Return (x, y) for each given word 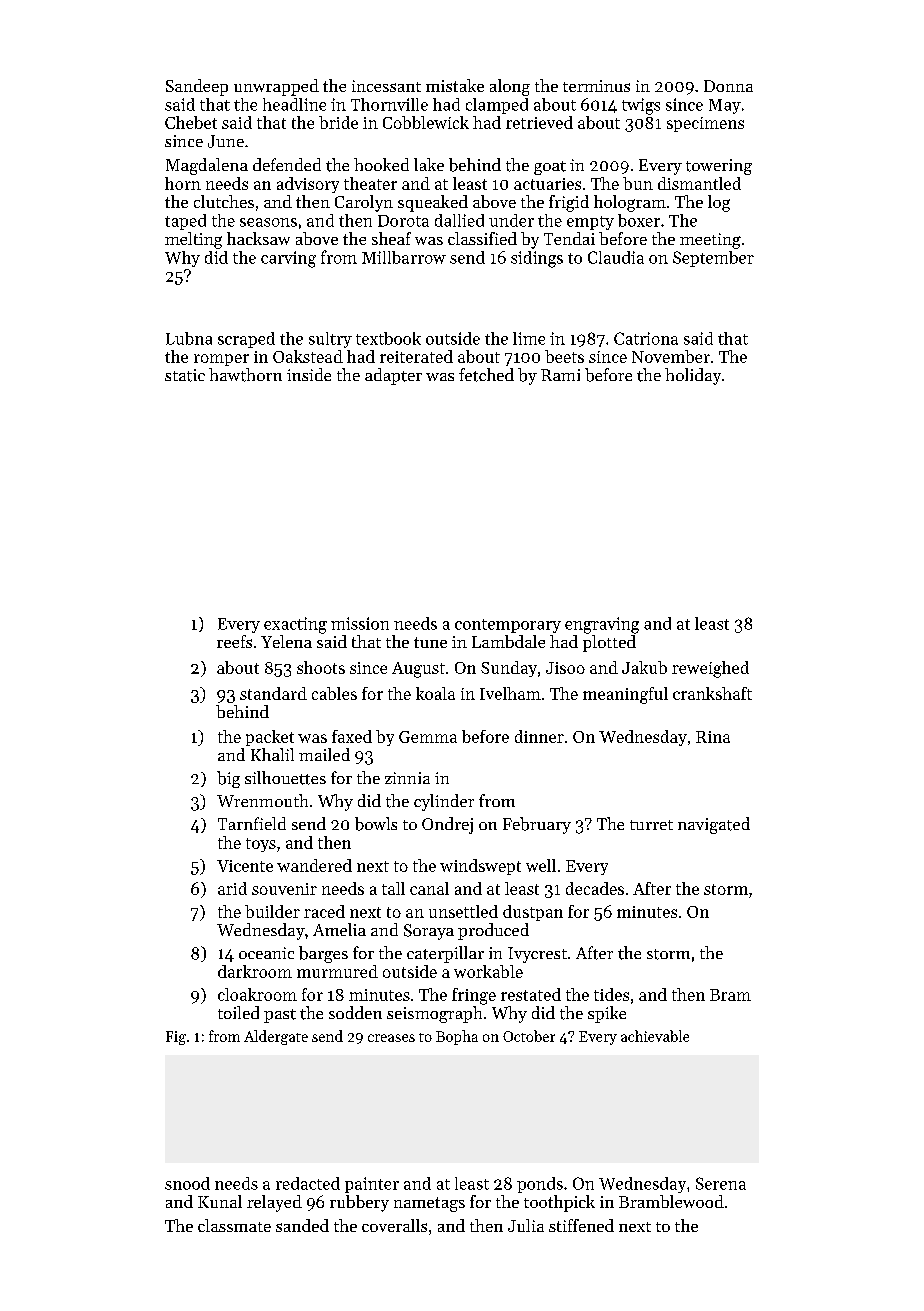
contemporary (508, 626)
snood (187, 1183)
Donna (728, 86)
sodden (355, 1012)
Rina (713, 737)
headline (294, 104)
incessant (386, 86)
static (185, 375)
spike (607, 1014)
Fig (176, 1038)
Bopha (457, 1037)
